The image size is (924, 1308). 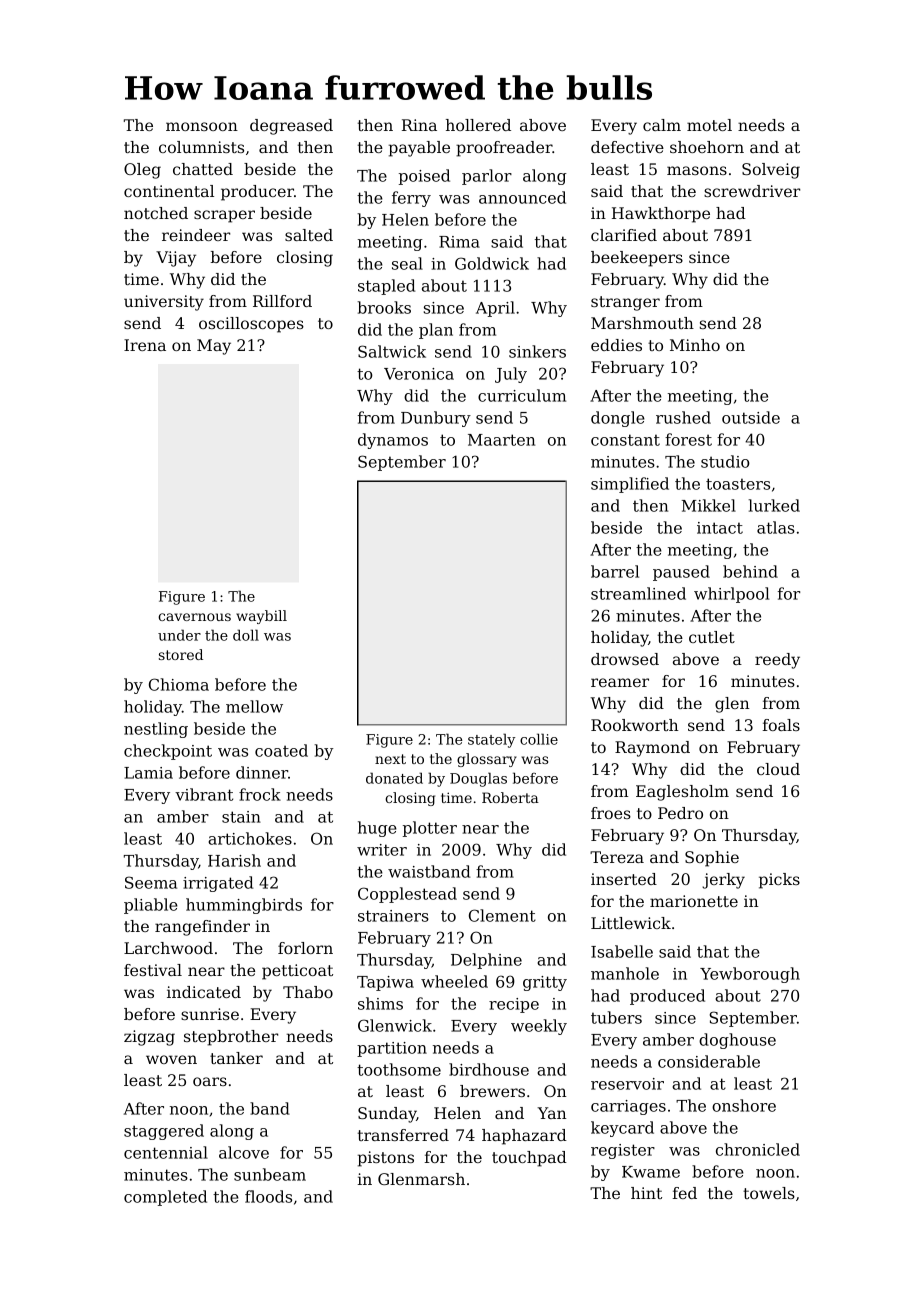 What do you see at coordinates (142, 171) in the screenshot?
I see `Oleg` at bounding box center [142, 171].
